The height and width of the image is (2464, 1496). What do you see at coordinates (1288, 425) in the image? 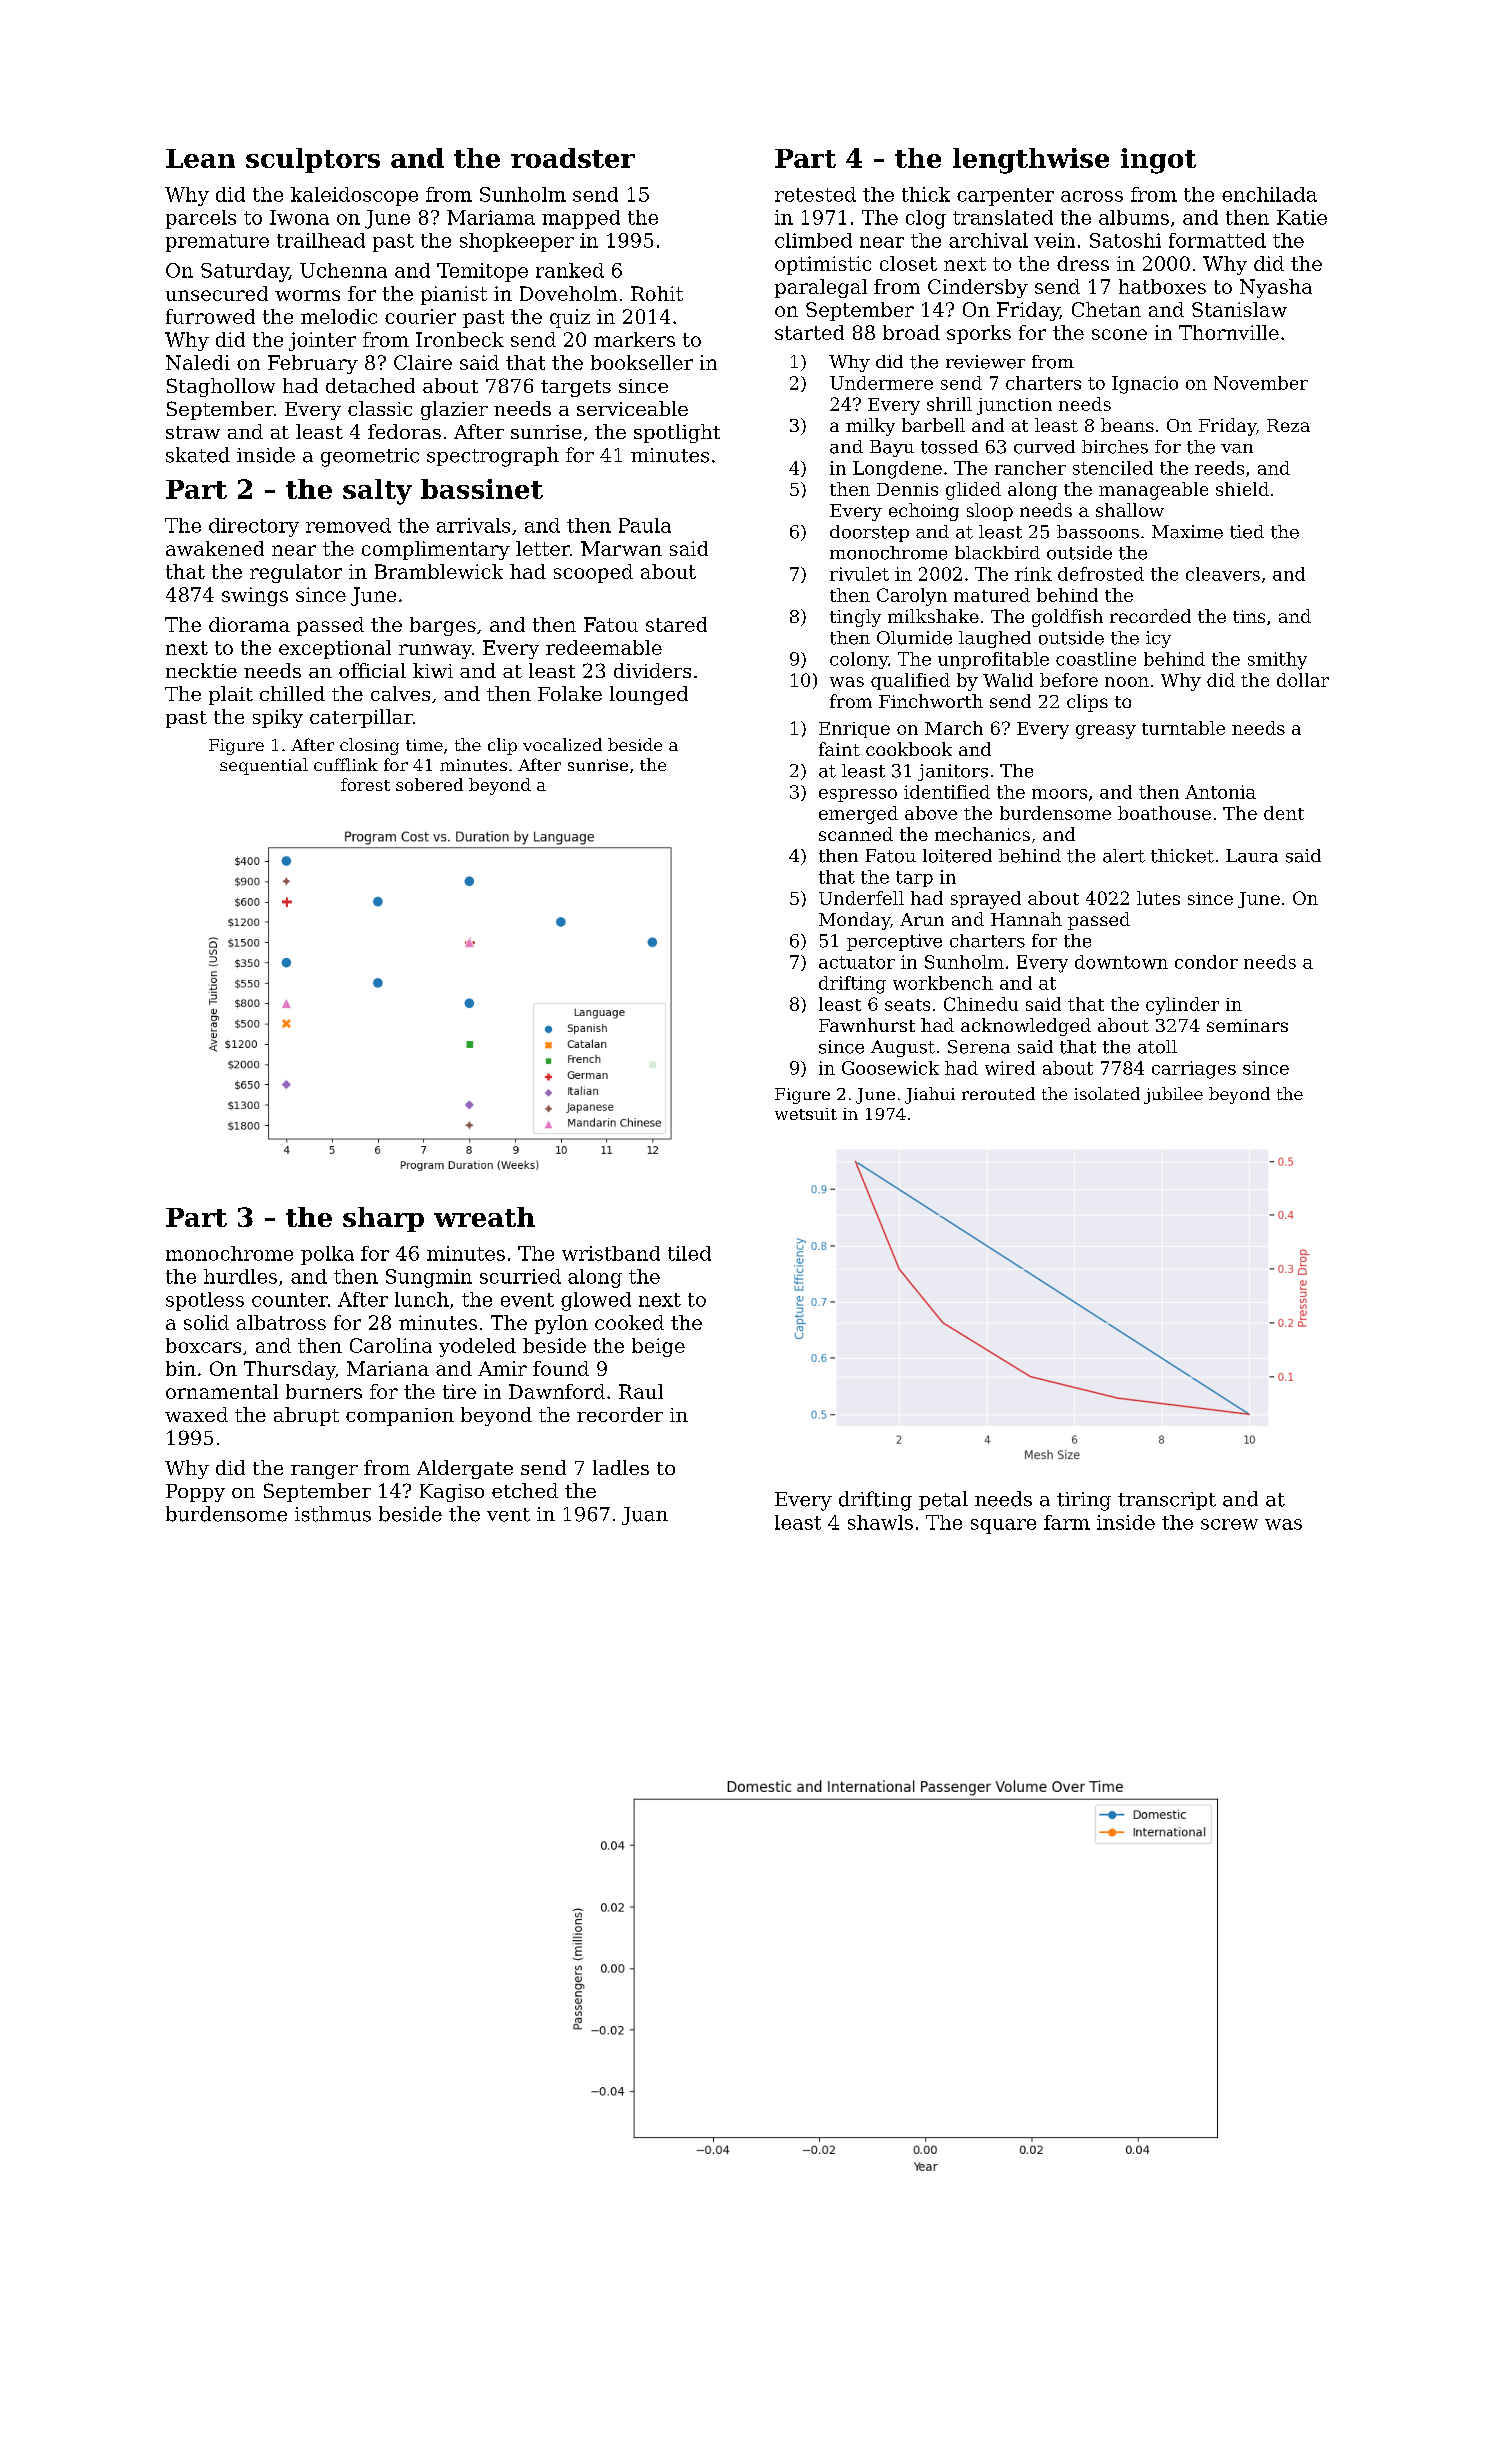
I see `Reza` at bounding box center [1288, 425].
